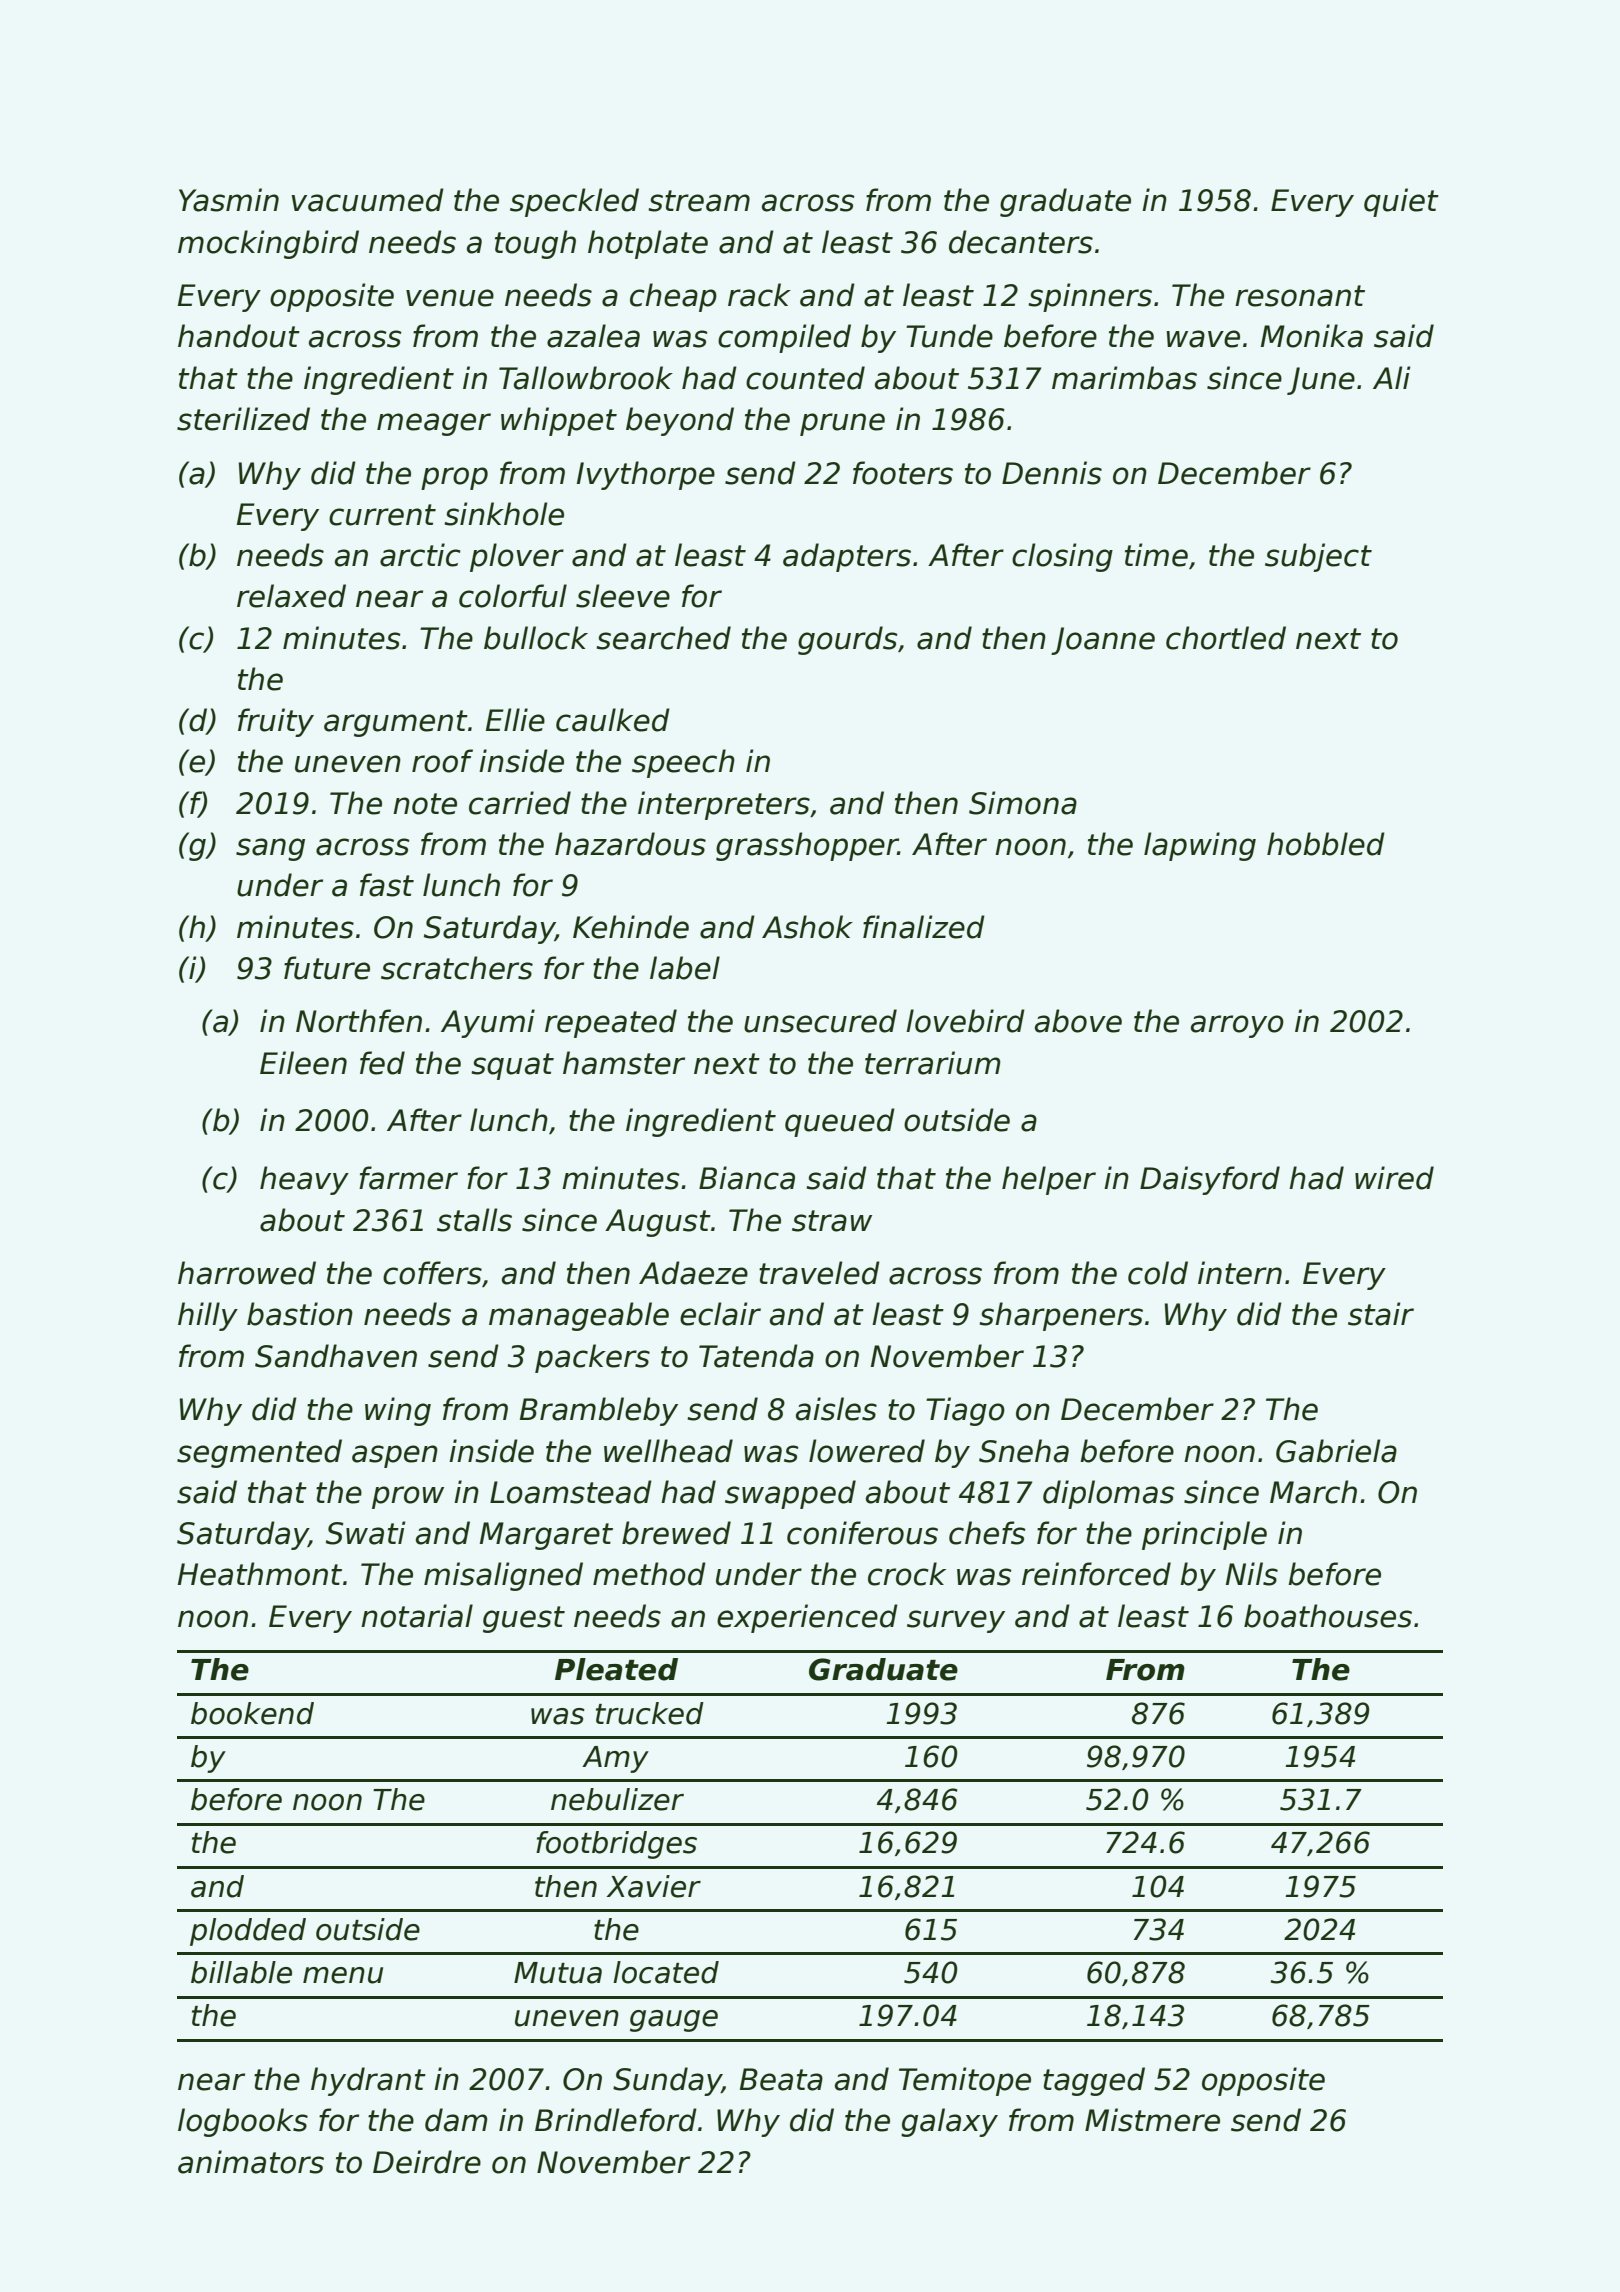 This image has width=1620, height=2292. What do you see at coordinates (536, 638) in the image?
I see `bullock` at bounding box center [536, 638].
